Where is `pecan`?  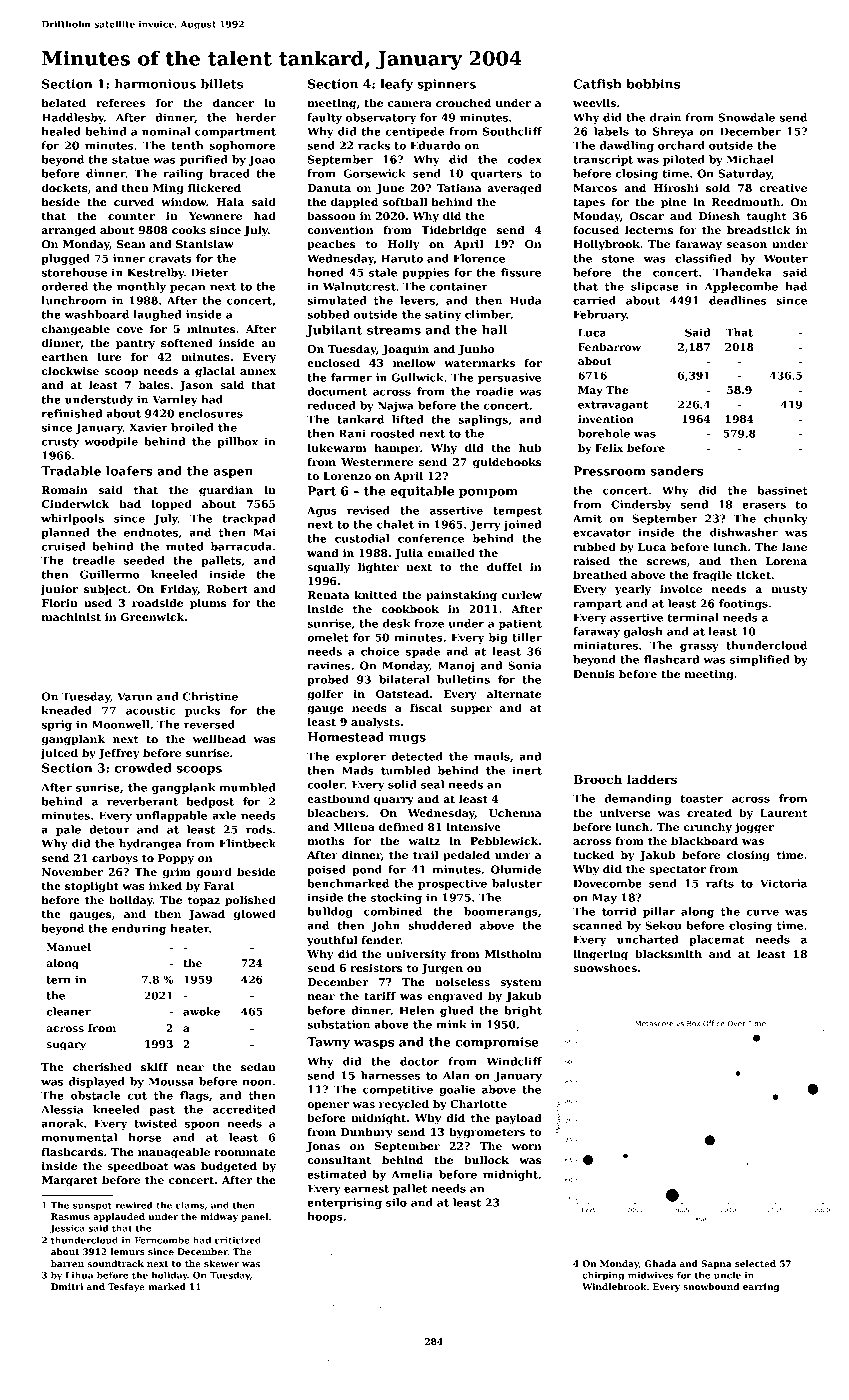 pecan is located at coordinates (187, 289).
